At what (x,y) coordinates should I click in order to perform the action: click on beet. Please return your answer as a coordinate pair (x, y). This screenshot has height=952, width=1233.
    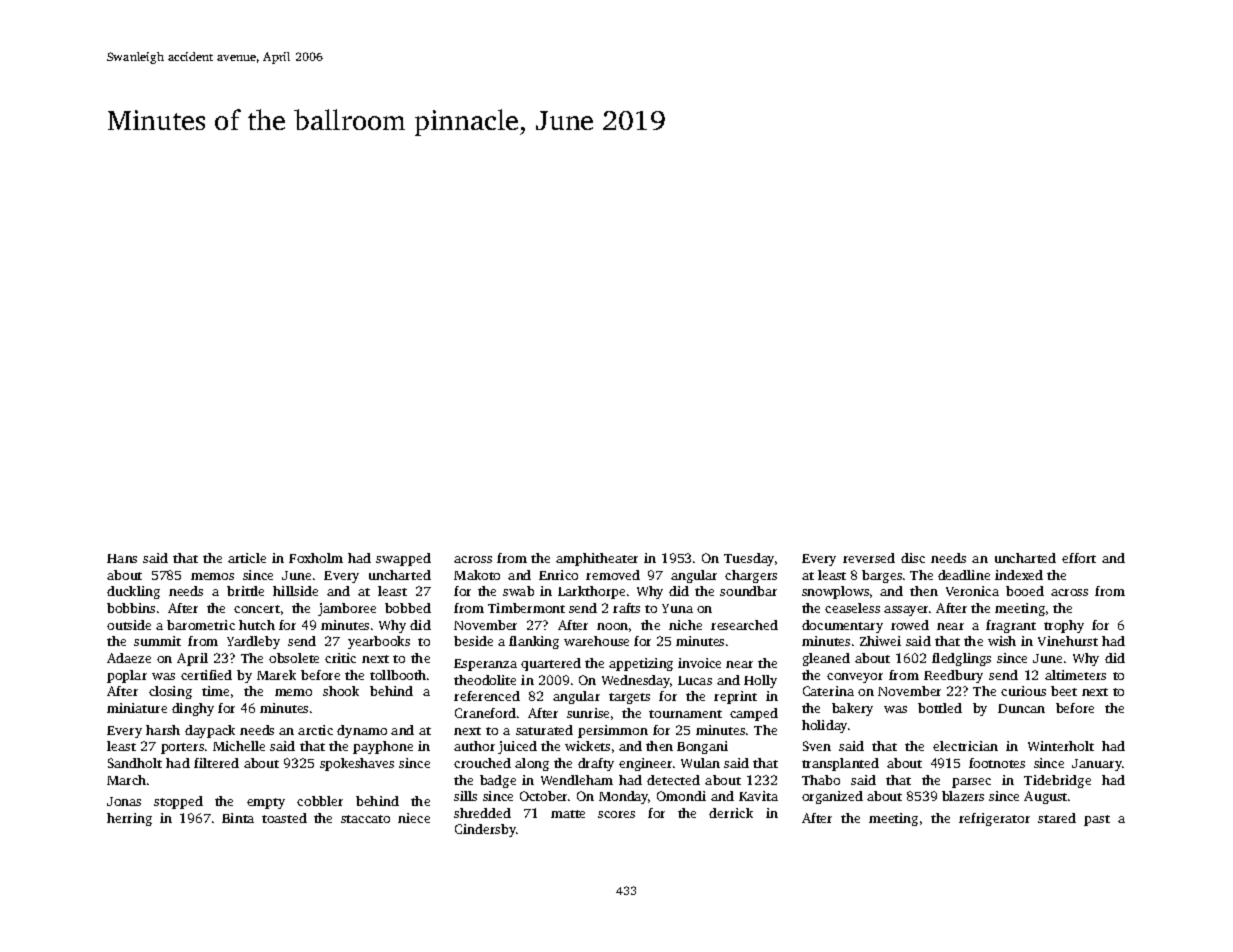
    Looking at the image, I should click on (1064, 691).
